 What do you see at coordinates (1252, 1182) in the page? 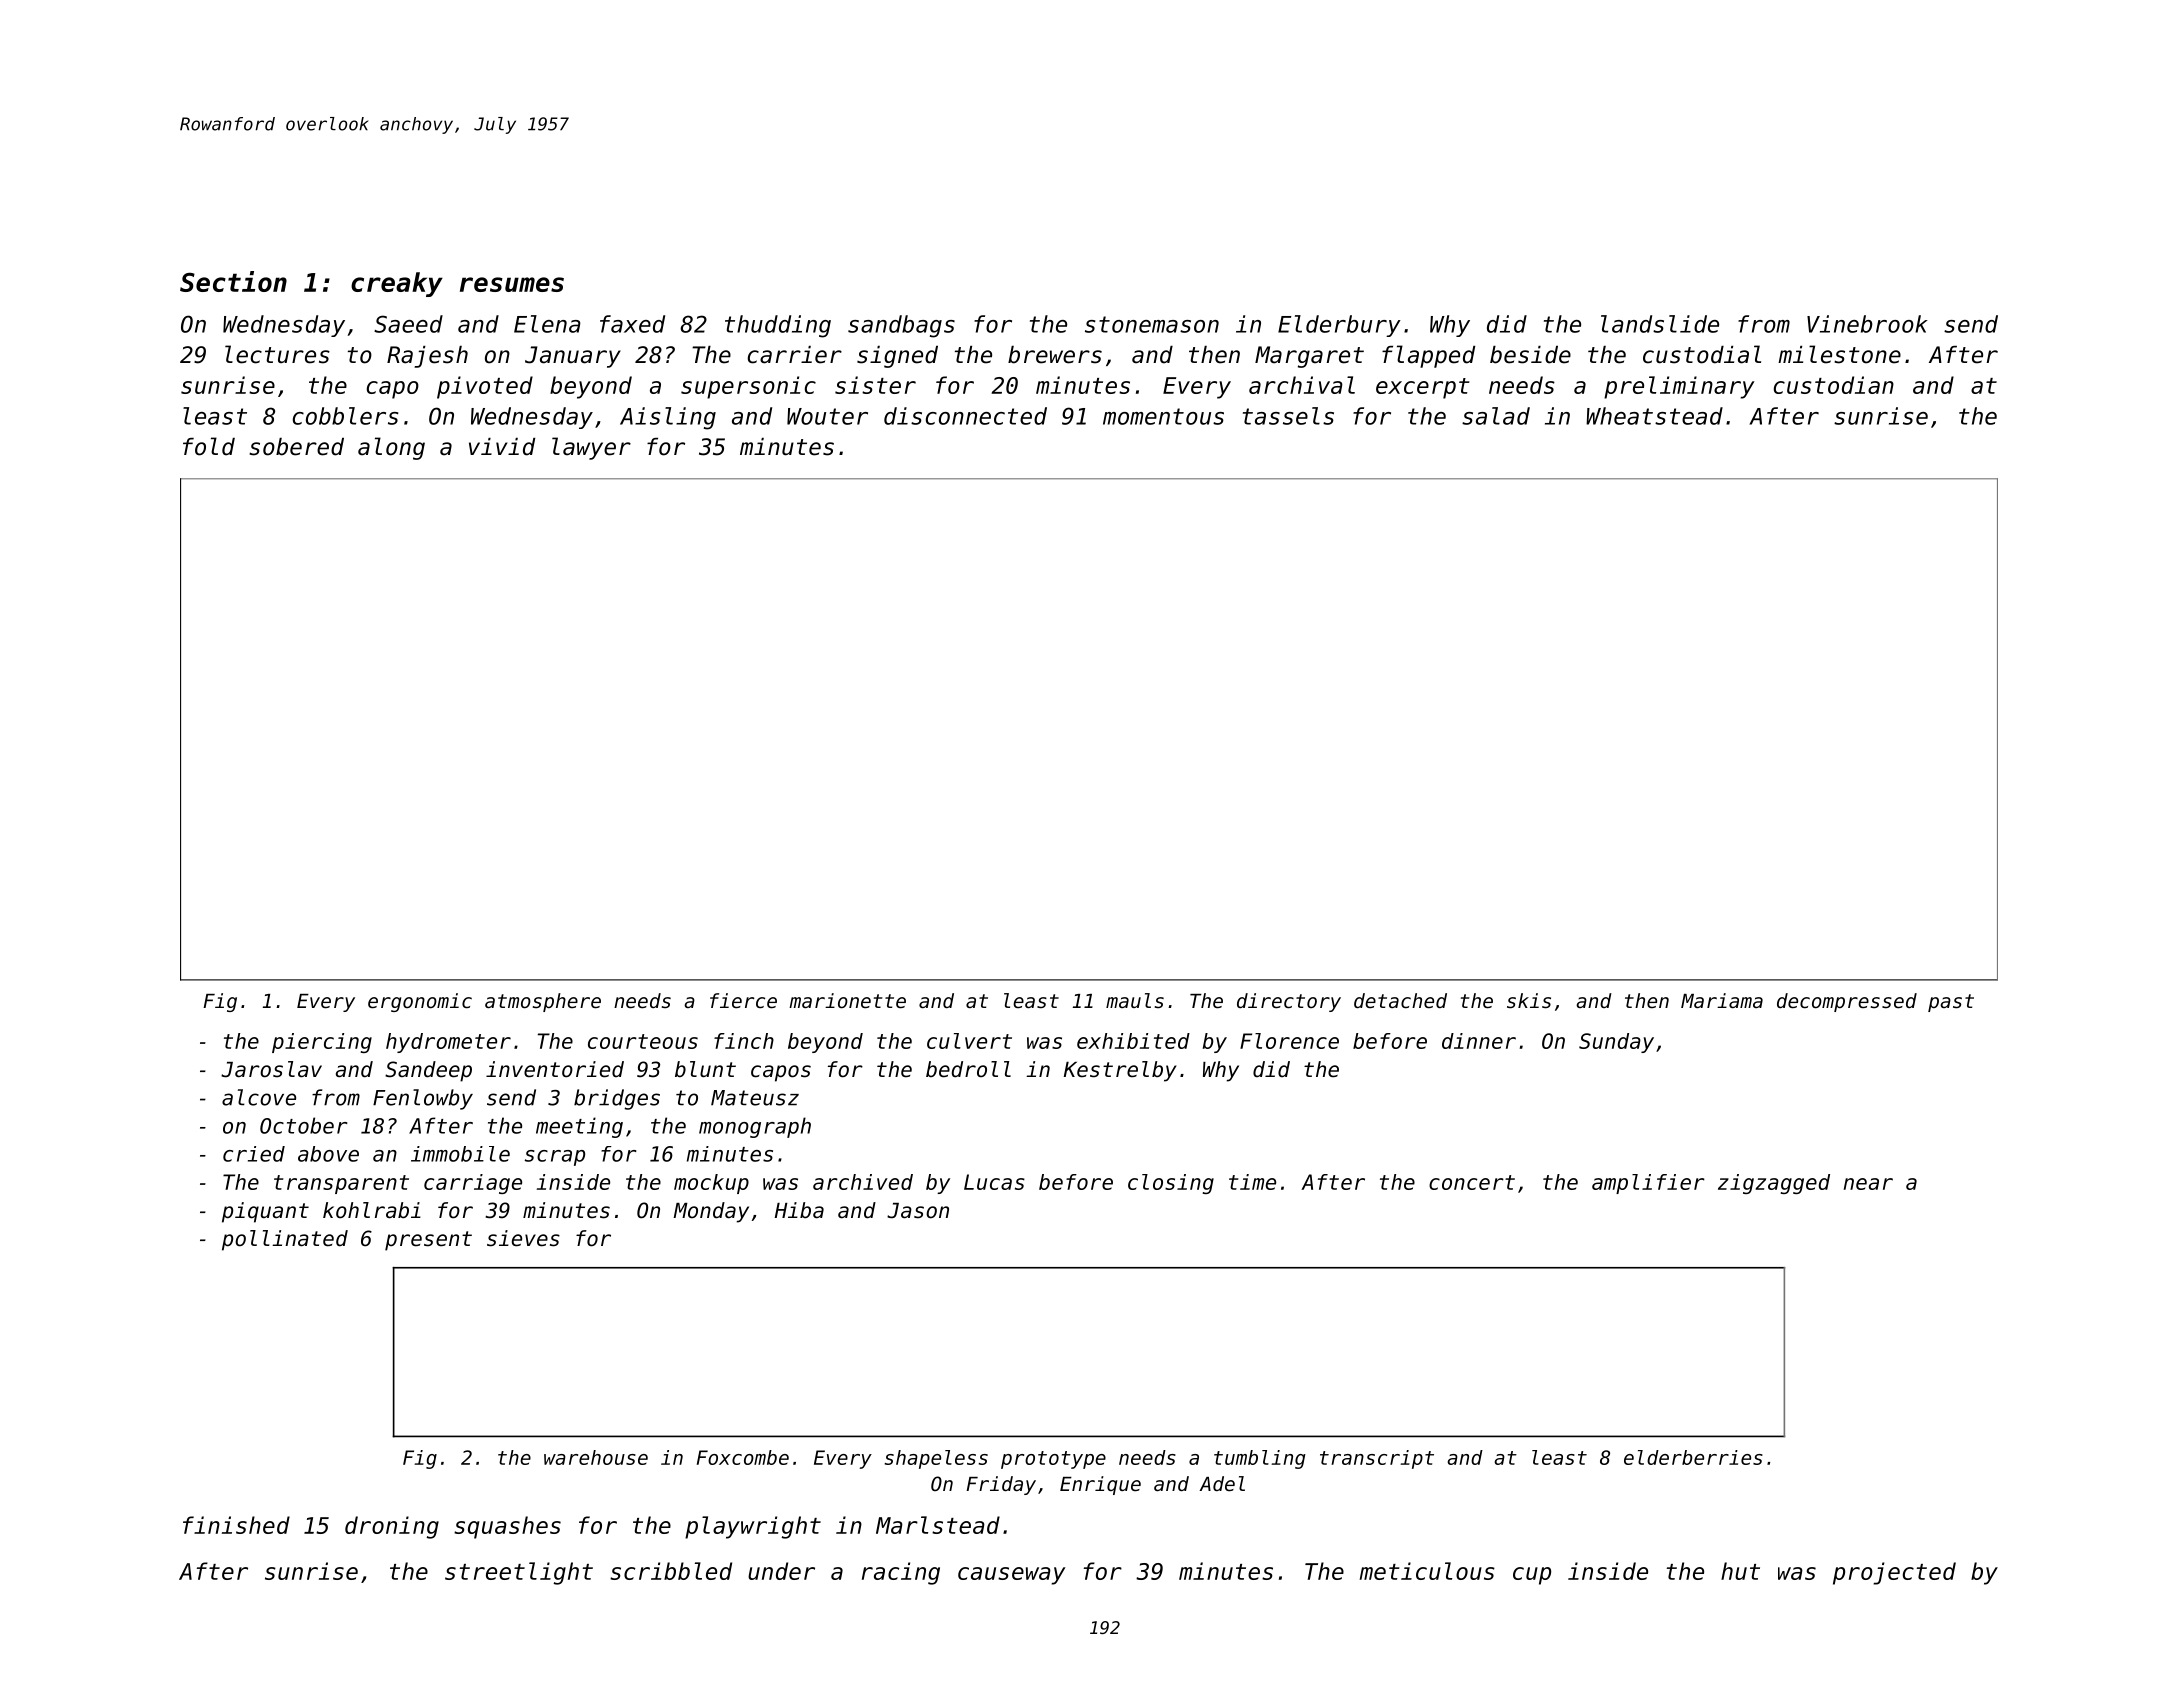
I see `time` at bounding box center [1252, 1182].
